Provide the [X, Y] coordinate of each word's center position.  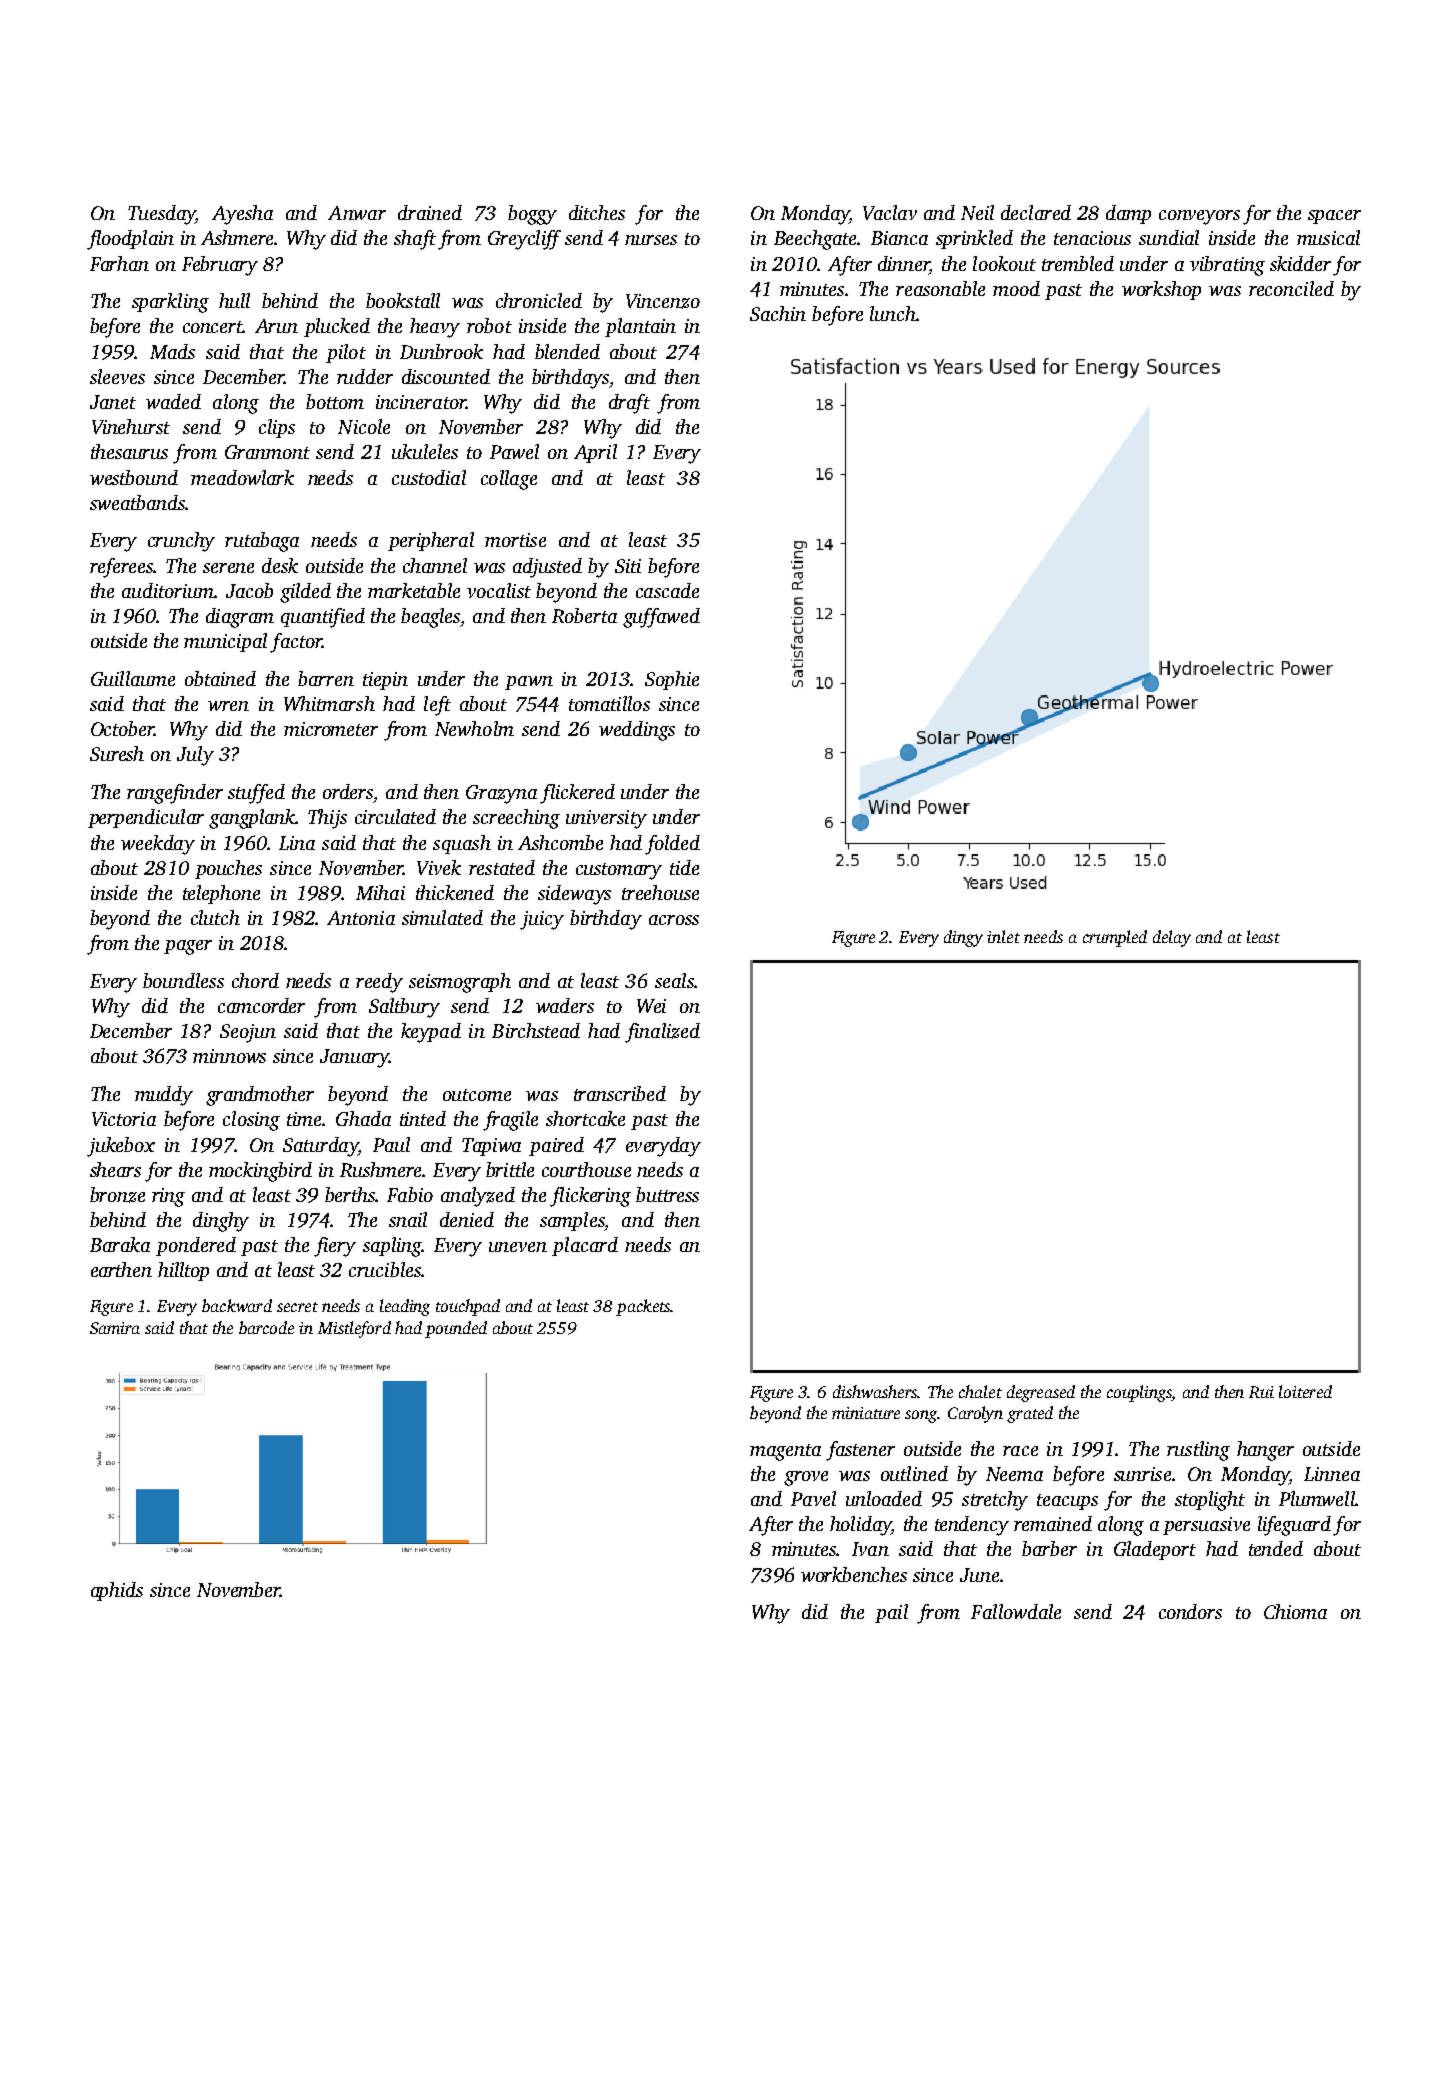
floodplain [130, 240]
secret [297, 1307]
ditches [597, 212]
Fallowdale [1016, 1611]
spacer [1334, 217]
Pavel [813, 1498]
